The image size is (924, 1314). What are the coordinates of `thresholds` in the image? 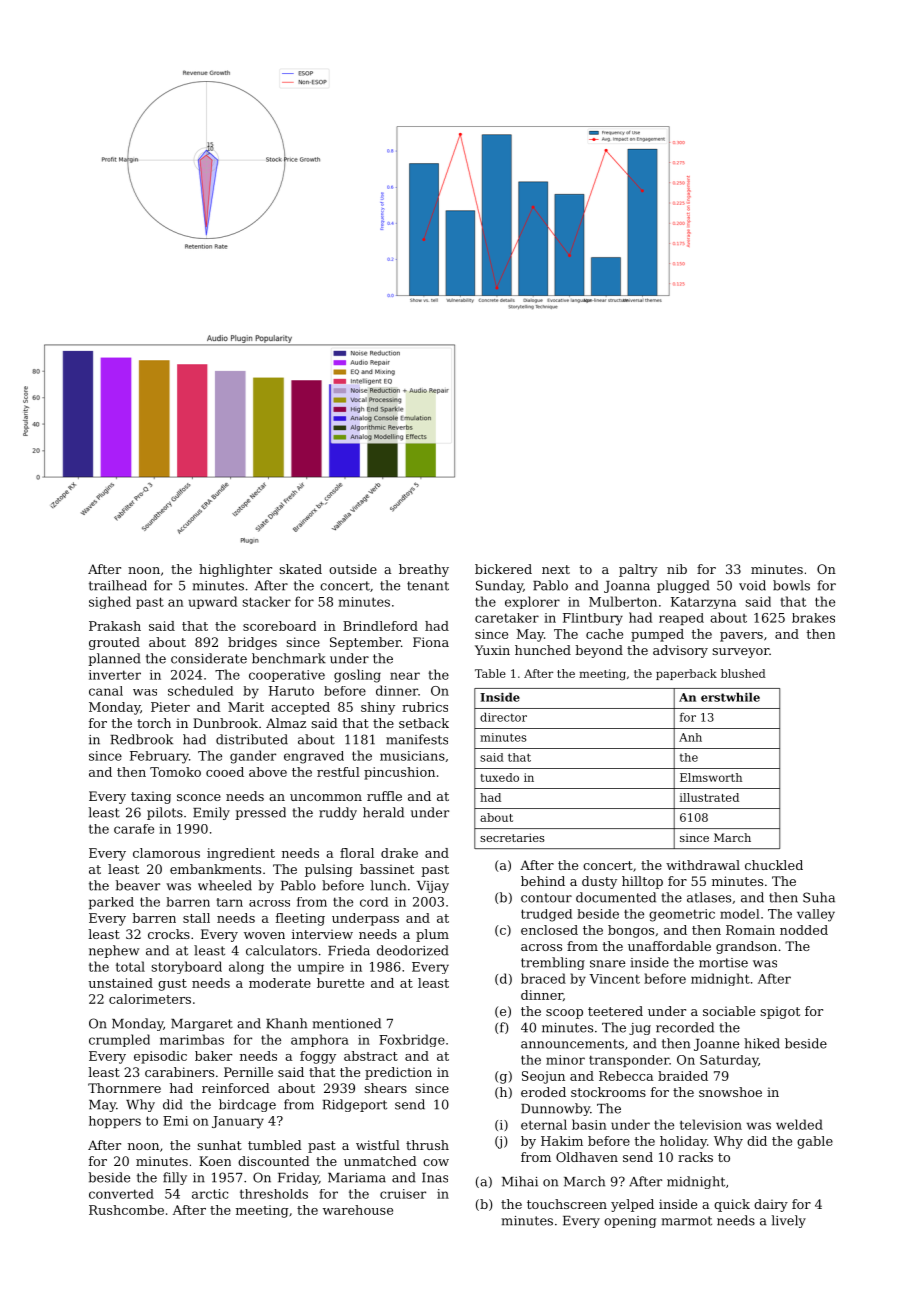 It's located at (274, 1194).
